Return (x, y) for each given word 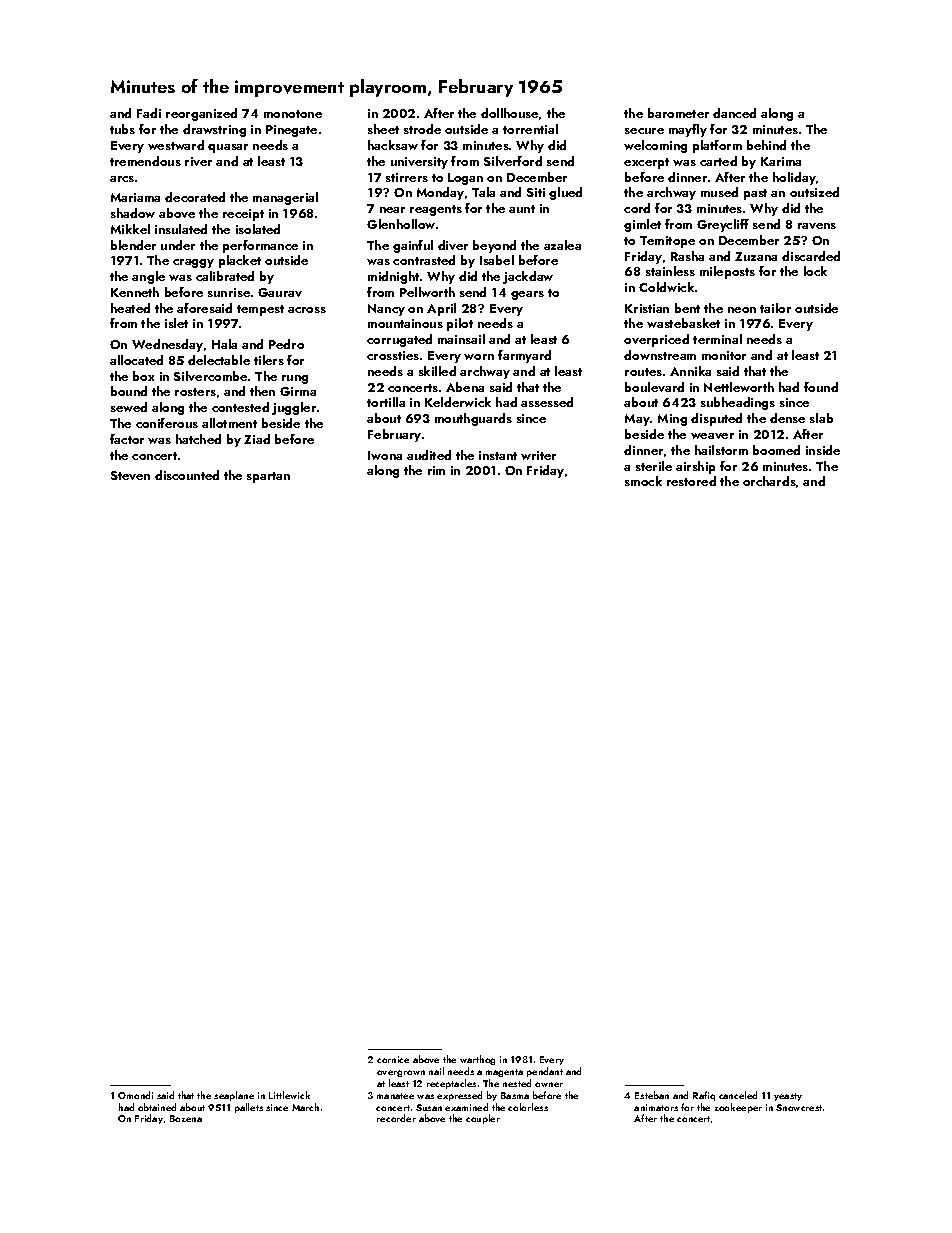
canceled (738, 1095)
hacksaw (393, 145)
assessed (547, 402)
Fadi (149, 113)
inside (823, 450)
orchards (769, 481)
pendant (545, 1072)
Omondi (135, 1095)
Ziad (257, 439)
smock (643, 481)
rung (295, 379)
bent (687, 308)
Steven (130, 475)
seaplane (234, 1096)
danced (734, 113)
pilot (460, 324)
